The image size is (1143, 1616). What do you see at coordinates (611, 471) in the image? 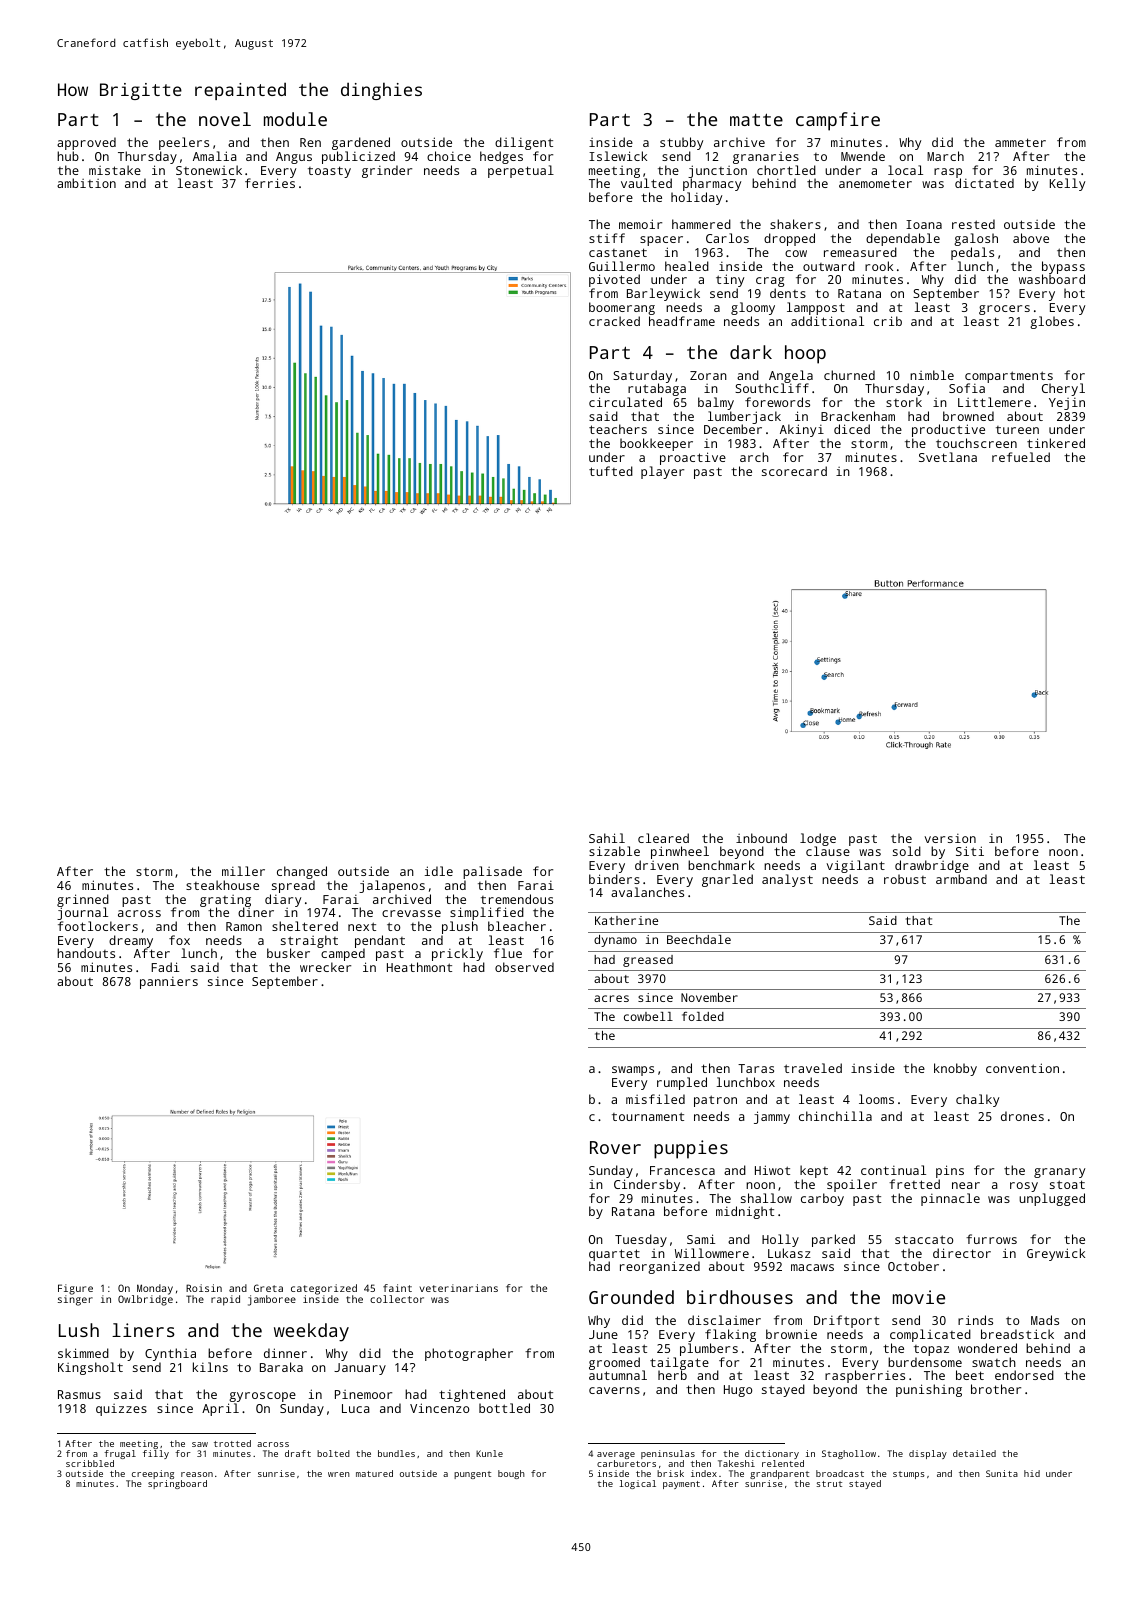
I see `tufted` at bounding box center [611, 471].
